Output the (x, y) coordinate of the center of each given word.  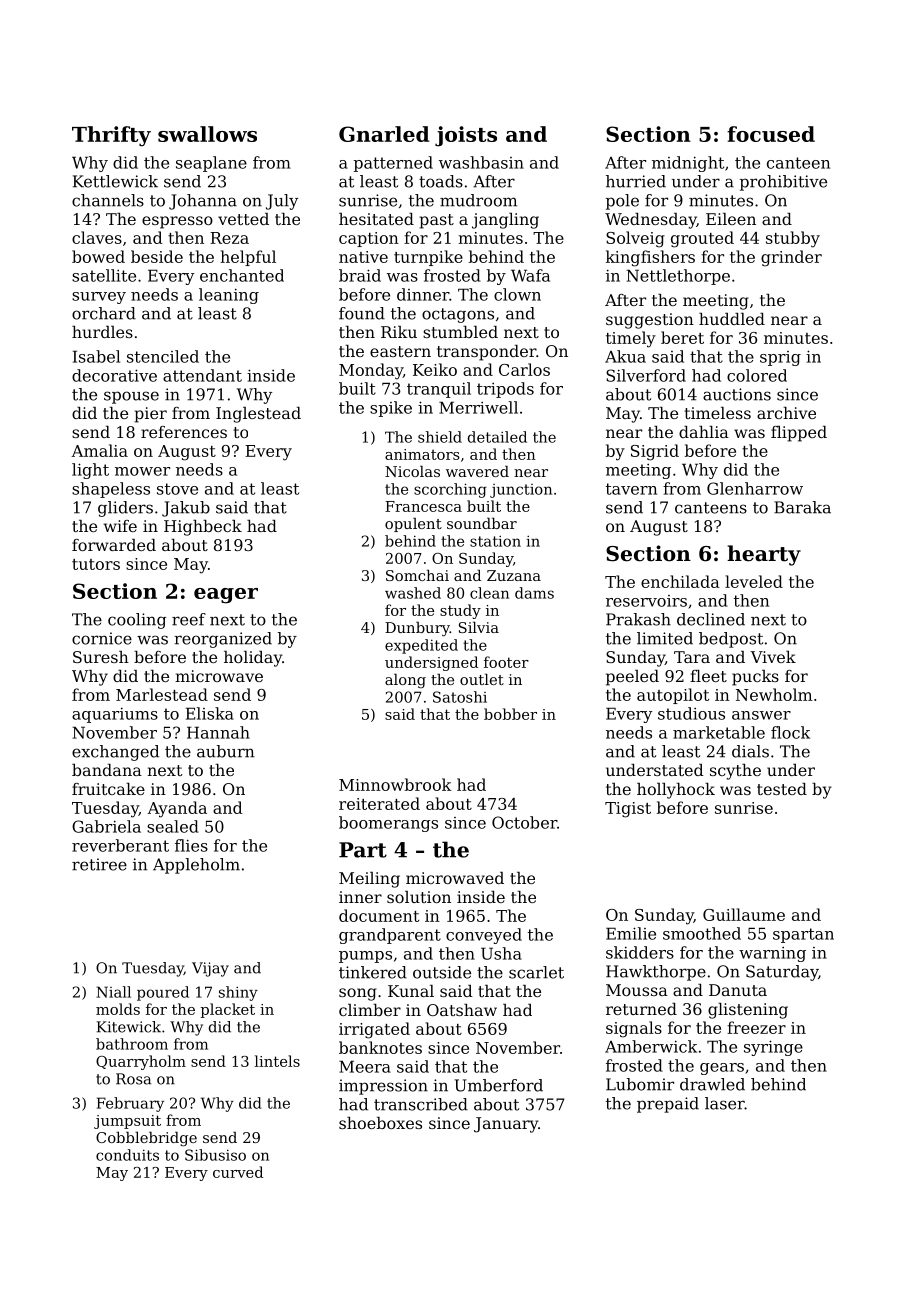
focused (771, 134)
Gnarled (384, 134)
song (358, 994)
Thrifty (111, 136)
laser (725, 1103)
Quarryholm (141, 1062)
